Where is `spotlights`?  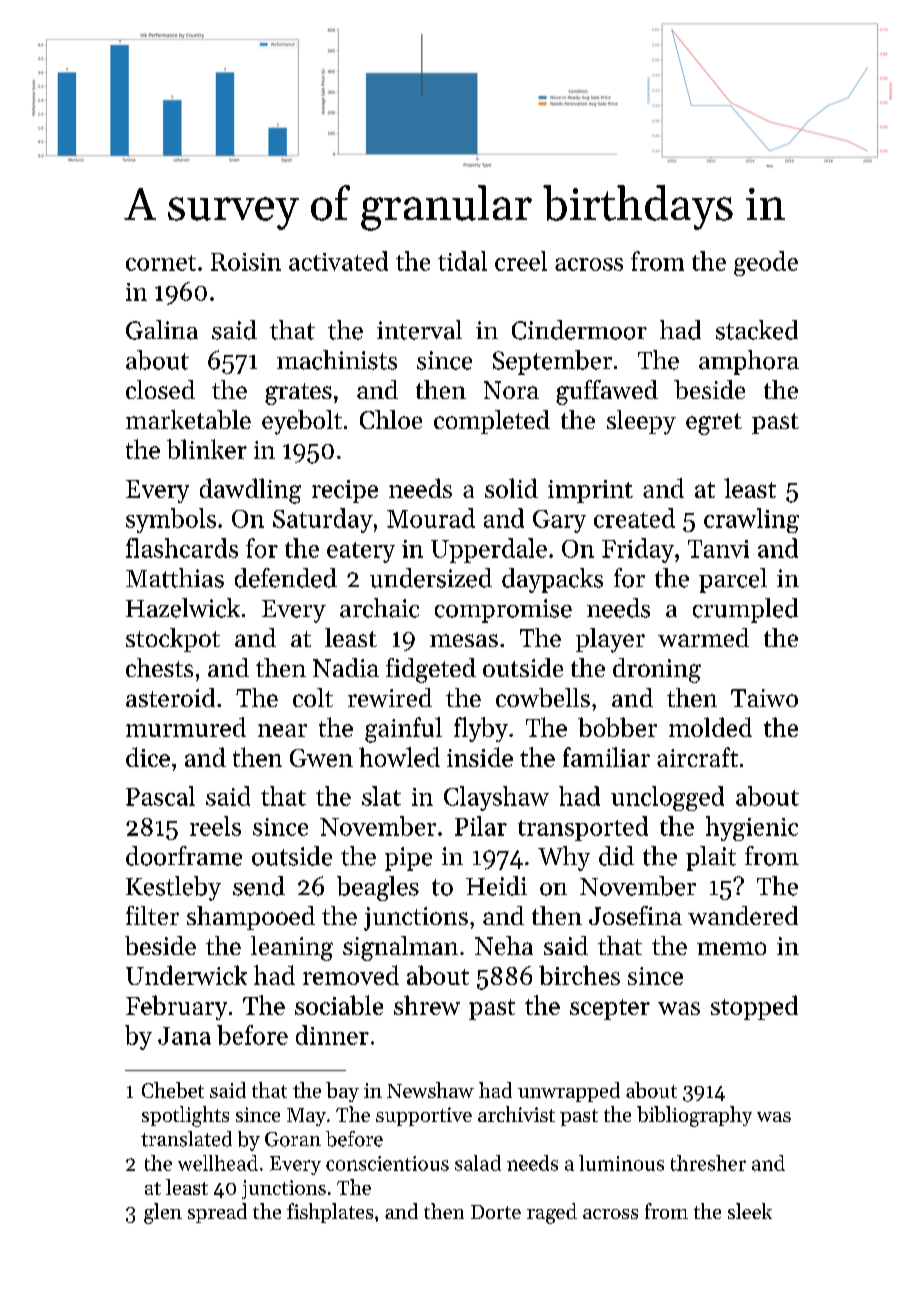
spotlights is located at coordinates (185, 1116).
